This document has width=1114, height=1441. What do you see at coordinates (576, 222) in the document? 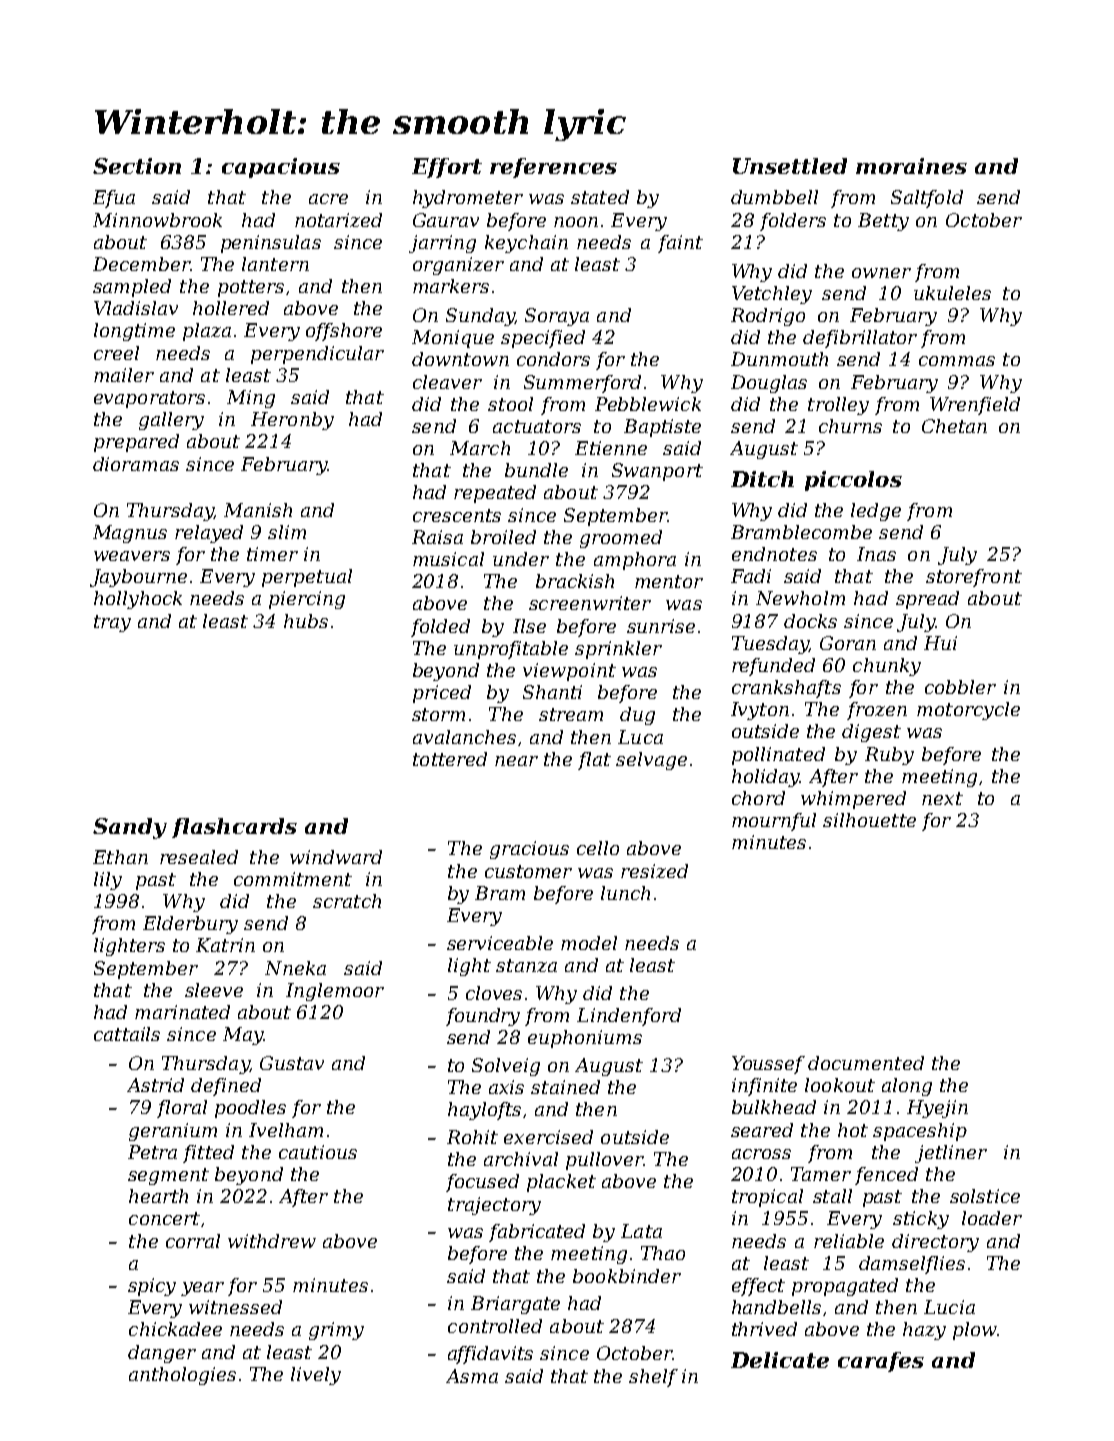
I see `noon` at bounding box center [576, 222].
